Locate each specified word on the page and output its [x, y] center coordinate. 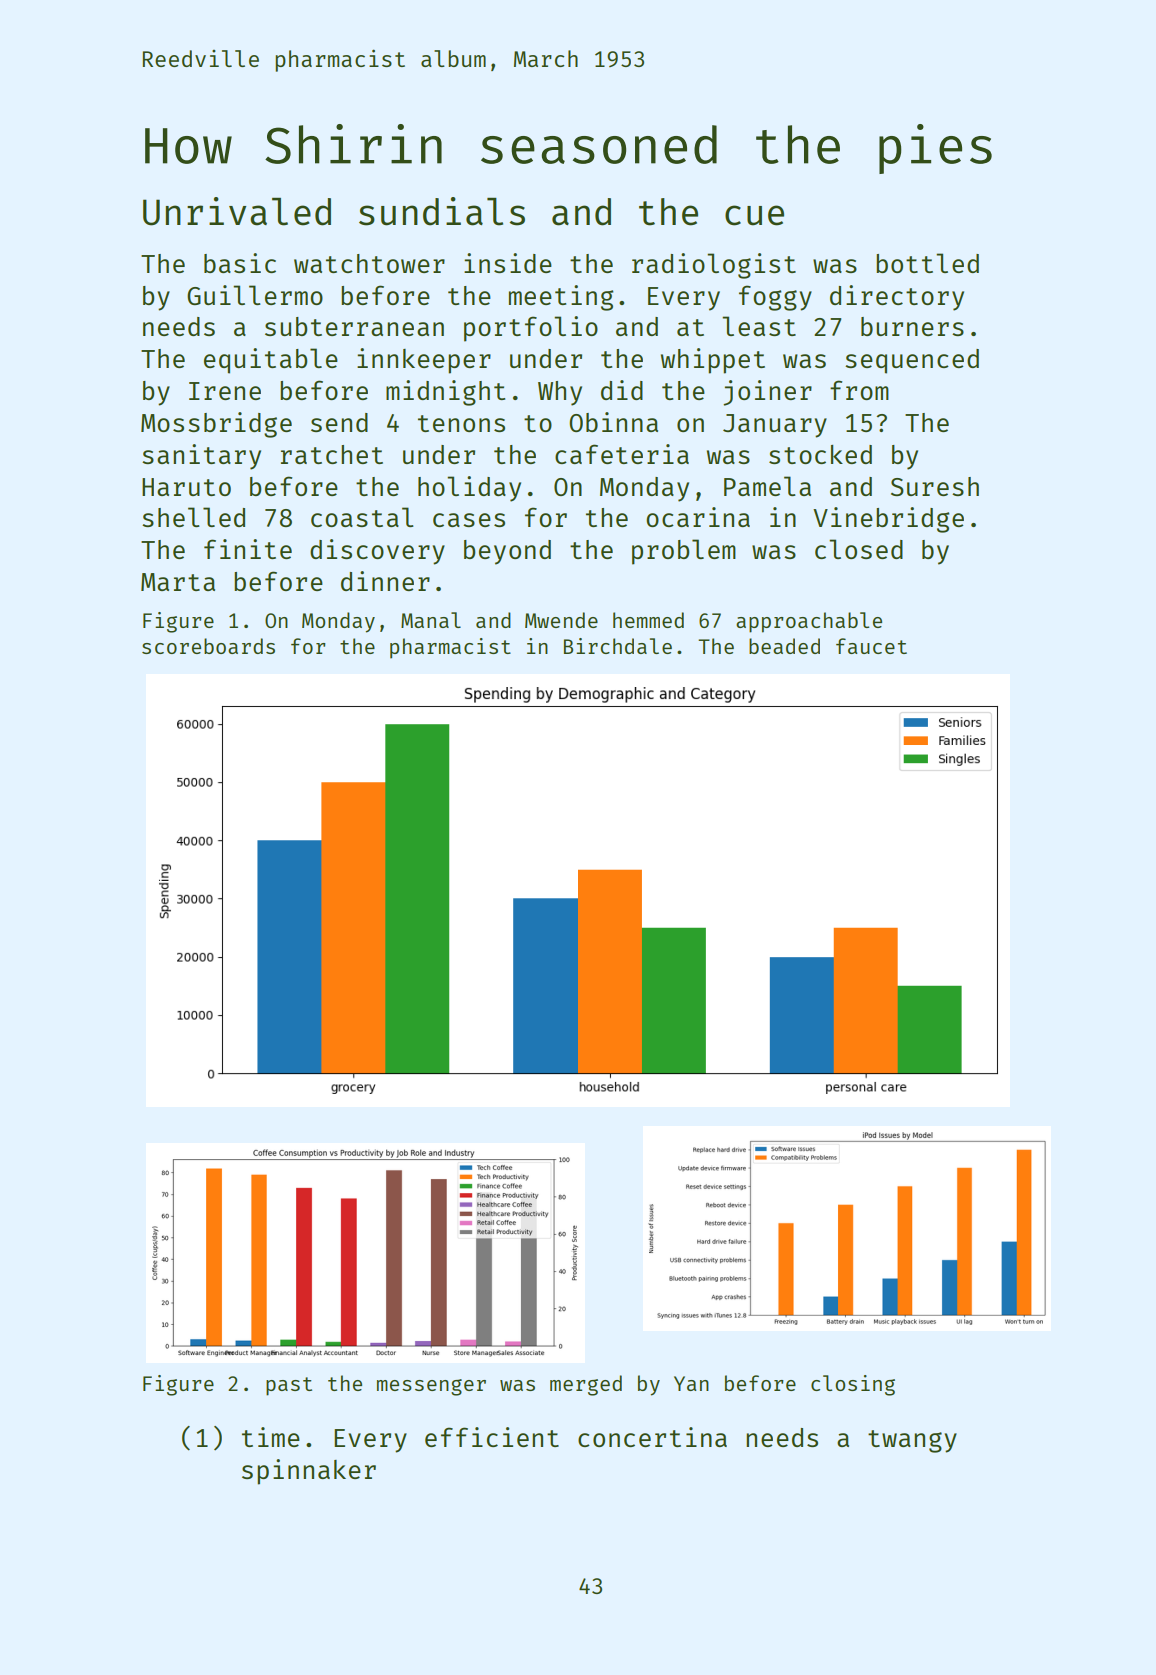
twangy [912, 1441]
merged [586, 1385]
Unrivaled [237, 211]
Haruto [186, 487]
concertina [652, 1437]
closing [853, 1385]
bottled [927, 263]
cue [754, 215]
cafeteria [622, 454]
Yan [691, 1383]
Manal [431, 620]
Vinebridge [888, 520]
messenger [431, 1387]
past [289, 1386]
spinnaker [309, 1472]
